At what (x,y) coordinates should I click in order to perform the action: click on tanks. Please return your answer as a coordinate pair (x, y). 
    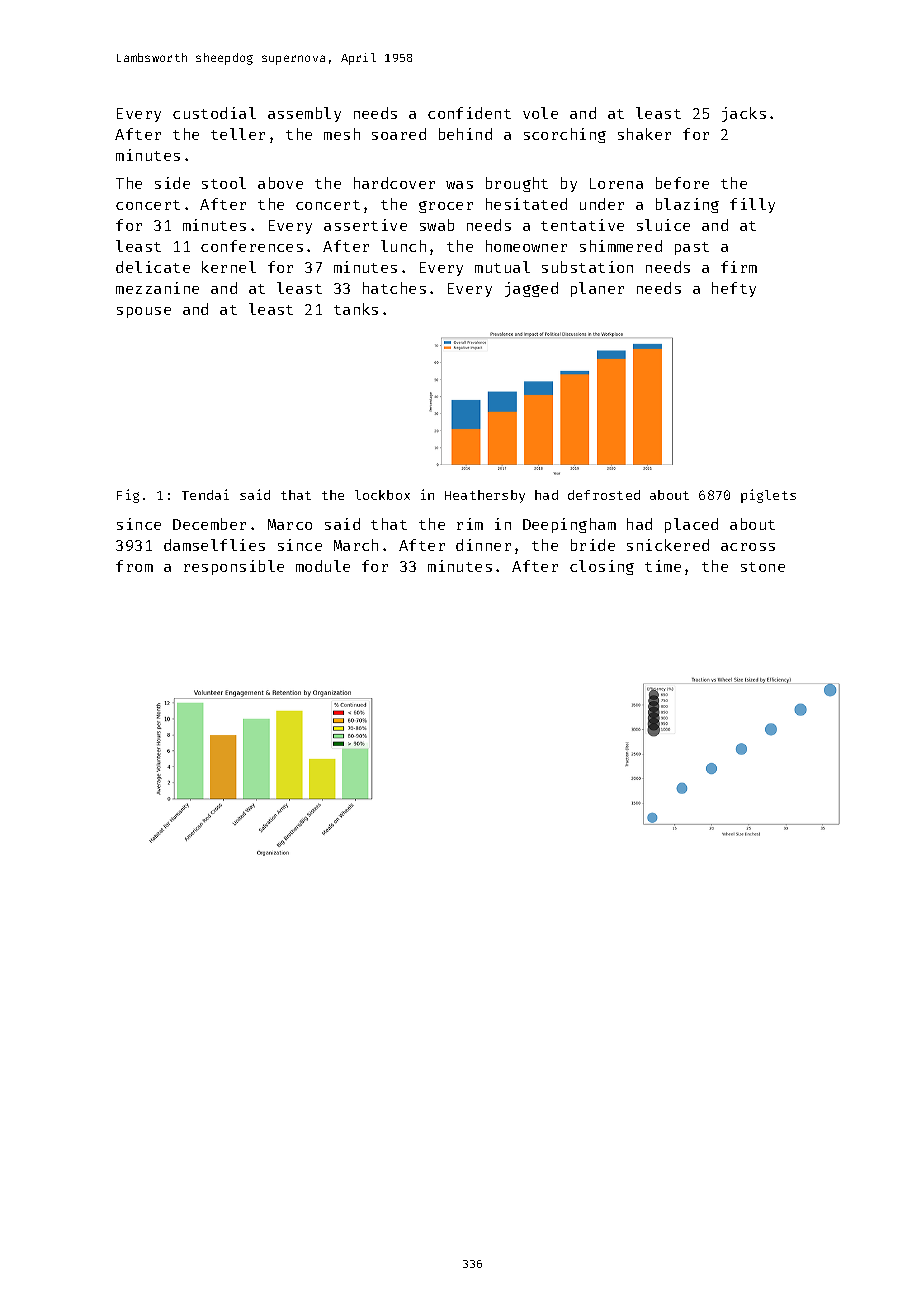
    Looking at the image, I should click on (356, 309).
